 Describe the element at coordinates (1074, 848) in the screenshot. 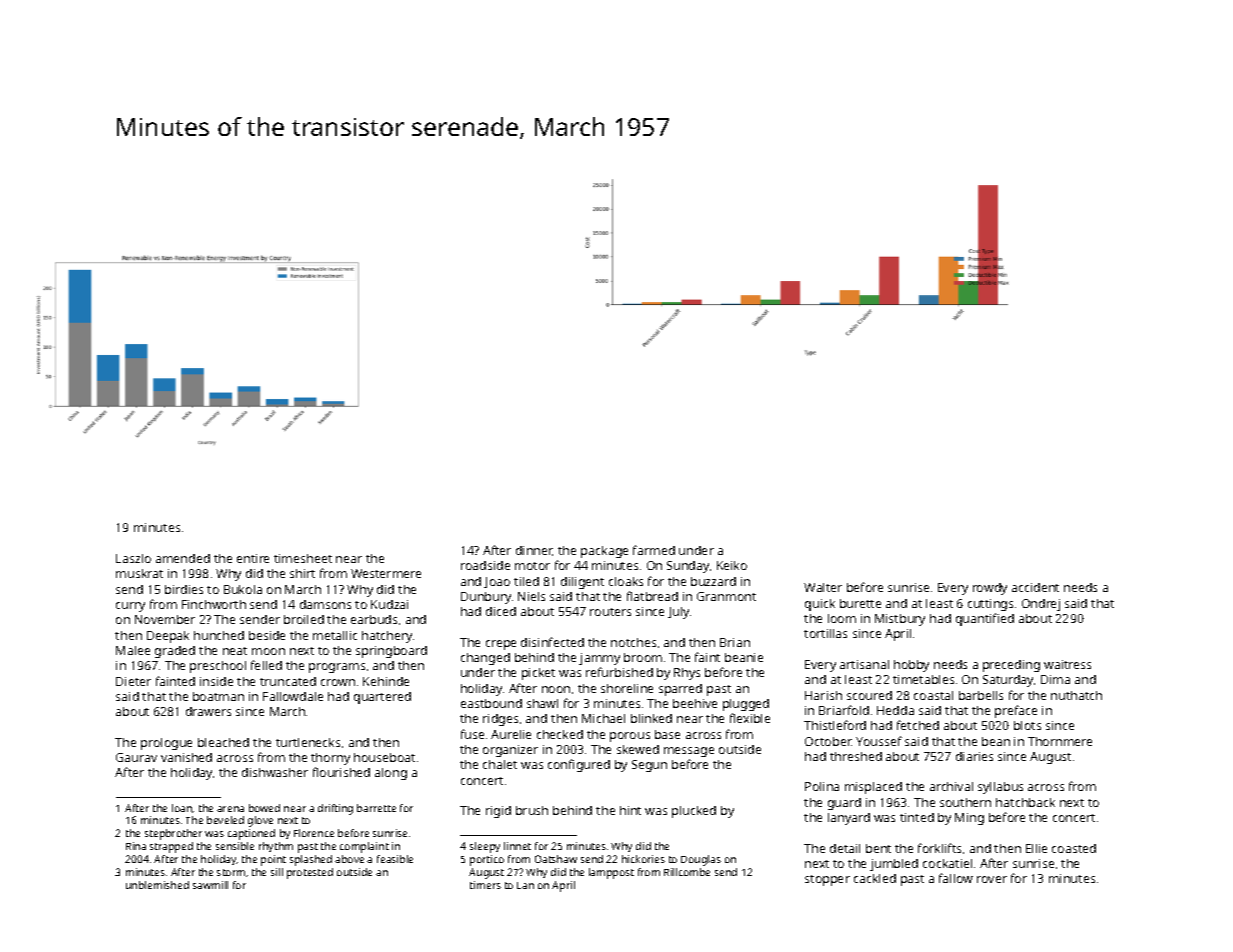

I see `coasted` at that location.
